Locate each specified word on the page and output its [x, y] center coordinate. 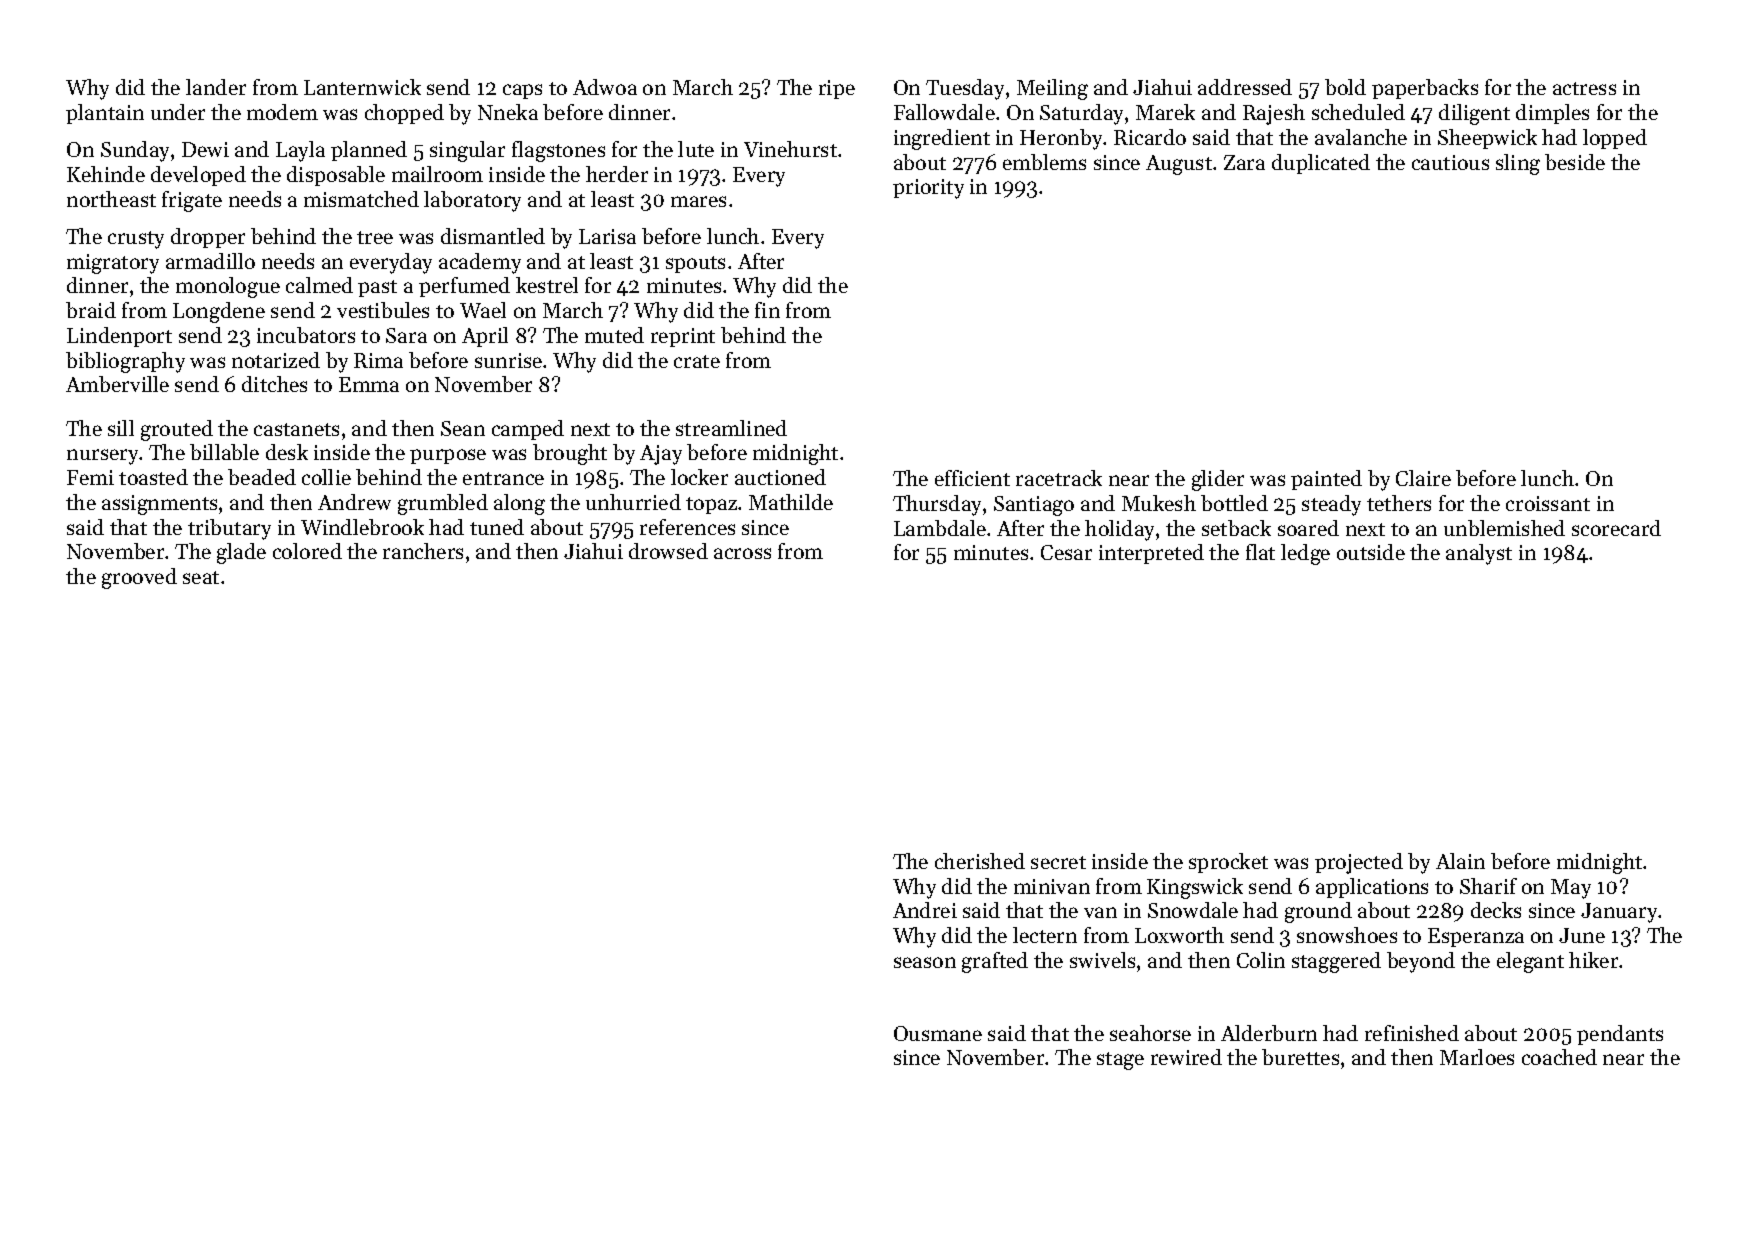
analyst [1479, 554]
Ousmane [938, 1033]
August [1179, 165]
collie [326, 477]
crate [697, 361]
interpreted [1151, 554]
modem [282, 112]
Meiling [1052, 89]
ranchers [423, 551]
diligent [1474, 114]
